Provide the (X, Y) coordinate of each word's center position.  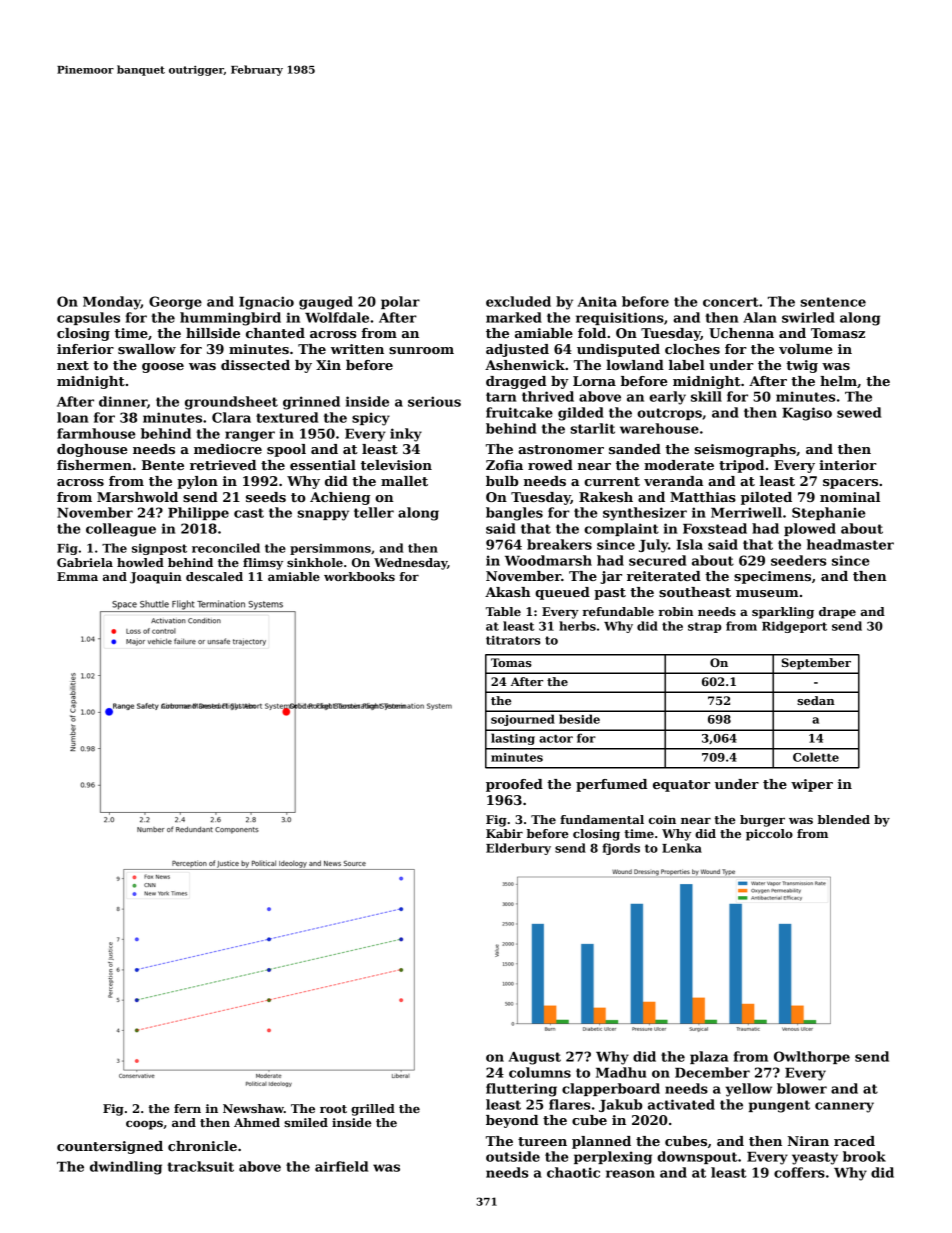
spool (286, 450)
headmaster (850, 544)
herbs (577, 626)
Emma (77, 576)
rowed (550, 465)
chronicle (202, 1146)
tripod (741, 466)
